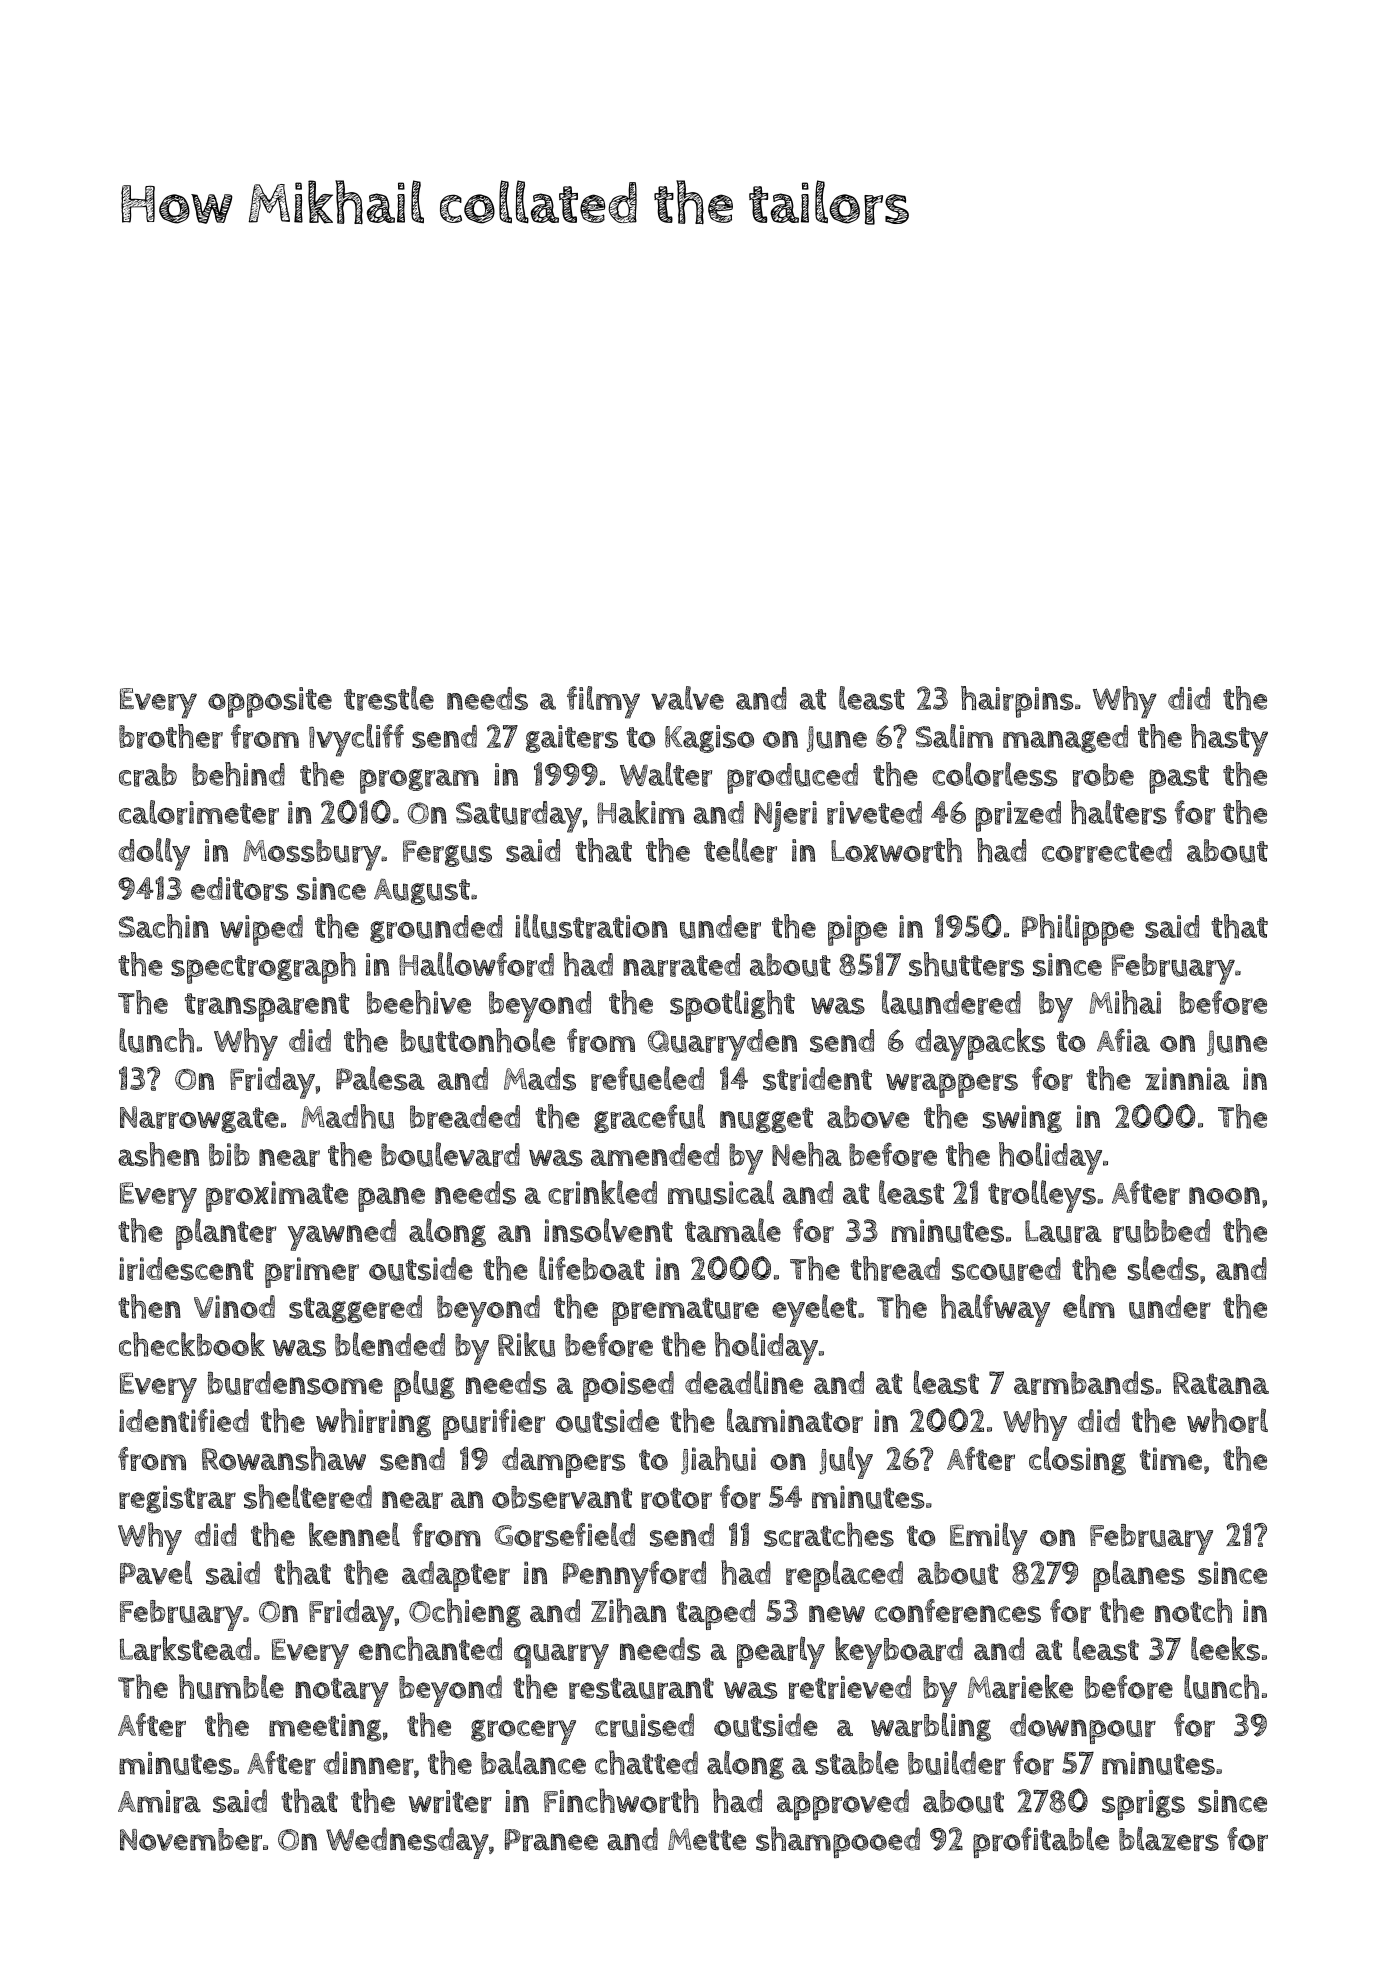  I want to click on Emily, so click(989, 1538).
